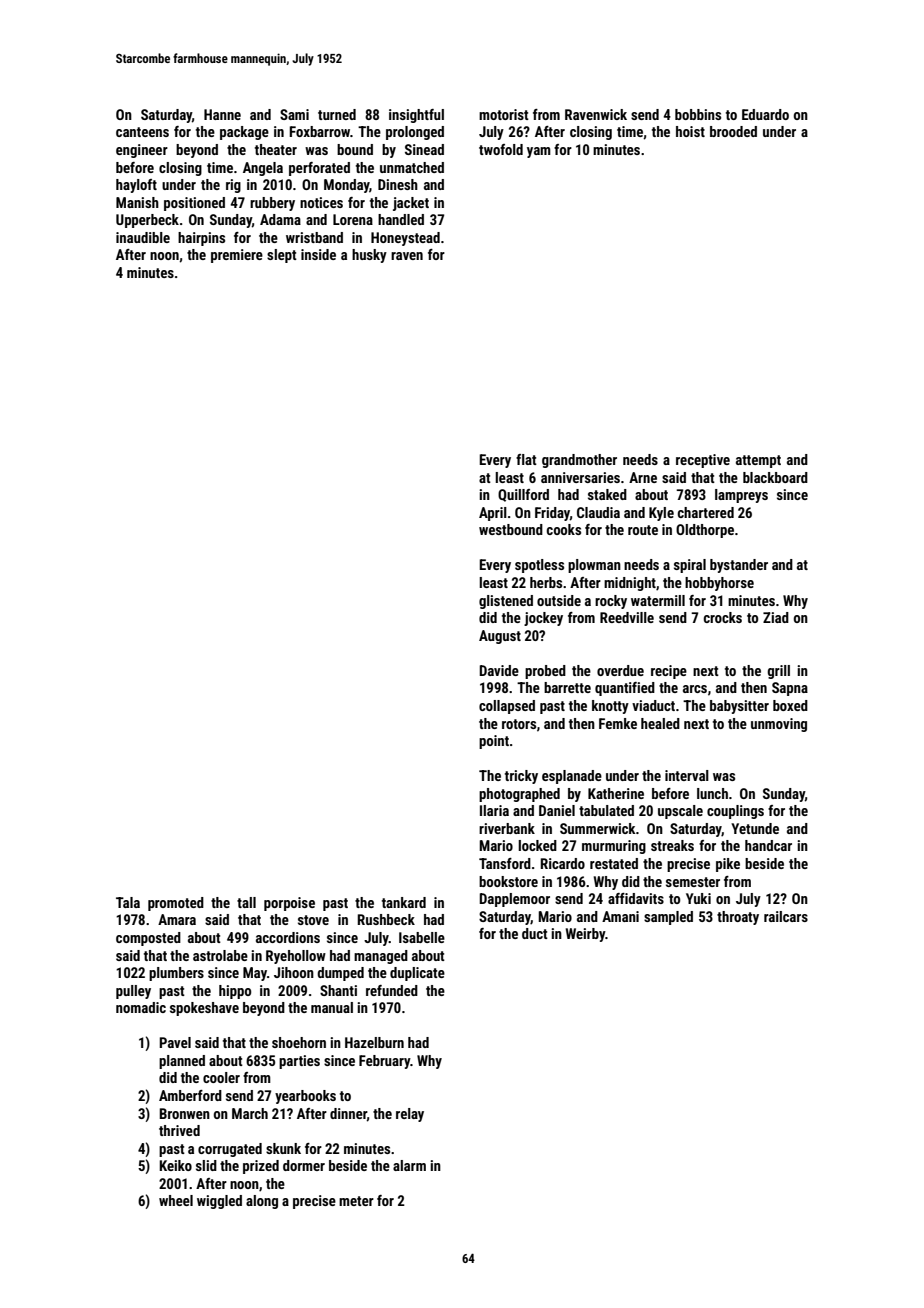 This page has height=1308, width=924. What do you see at coordinates (409, 1165) in the page?
I see `alarm` at bounding box center [409, 1165].
